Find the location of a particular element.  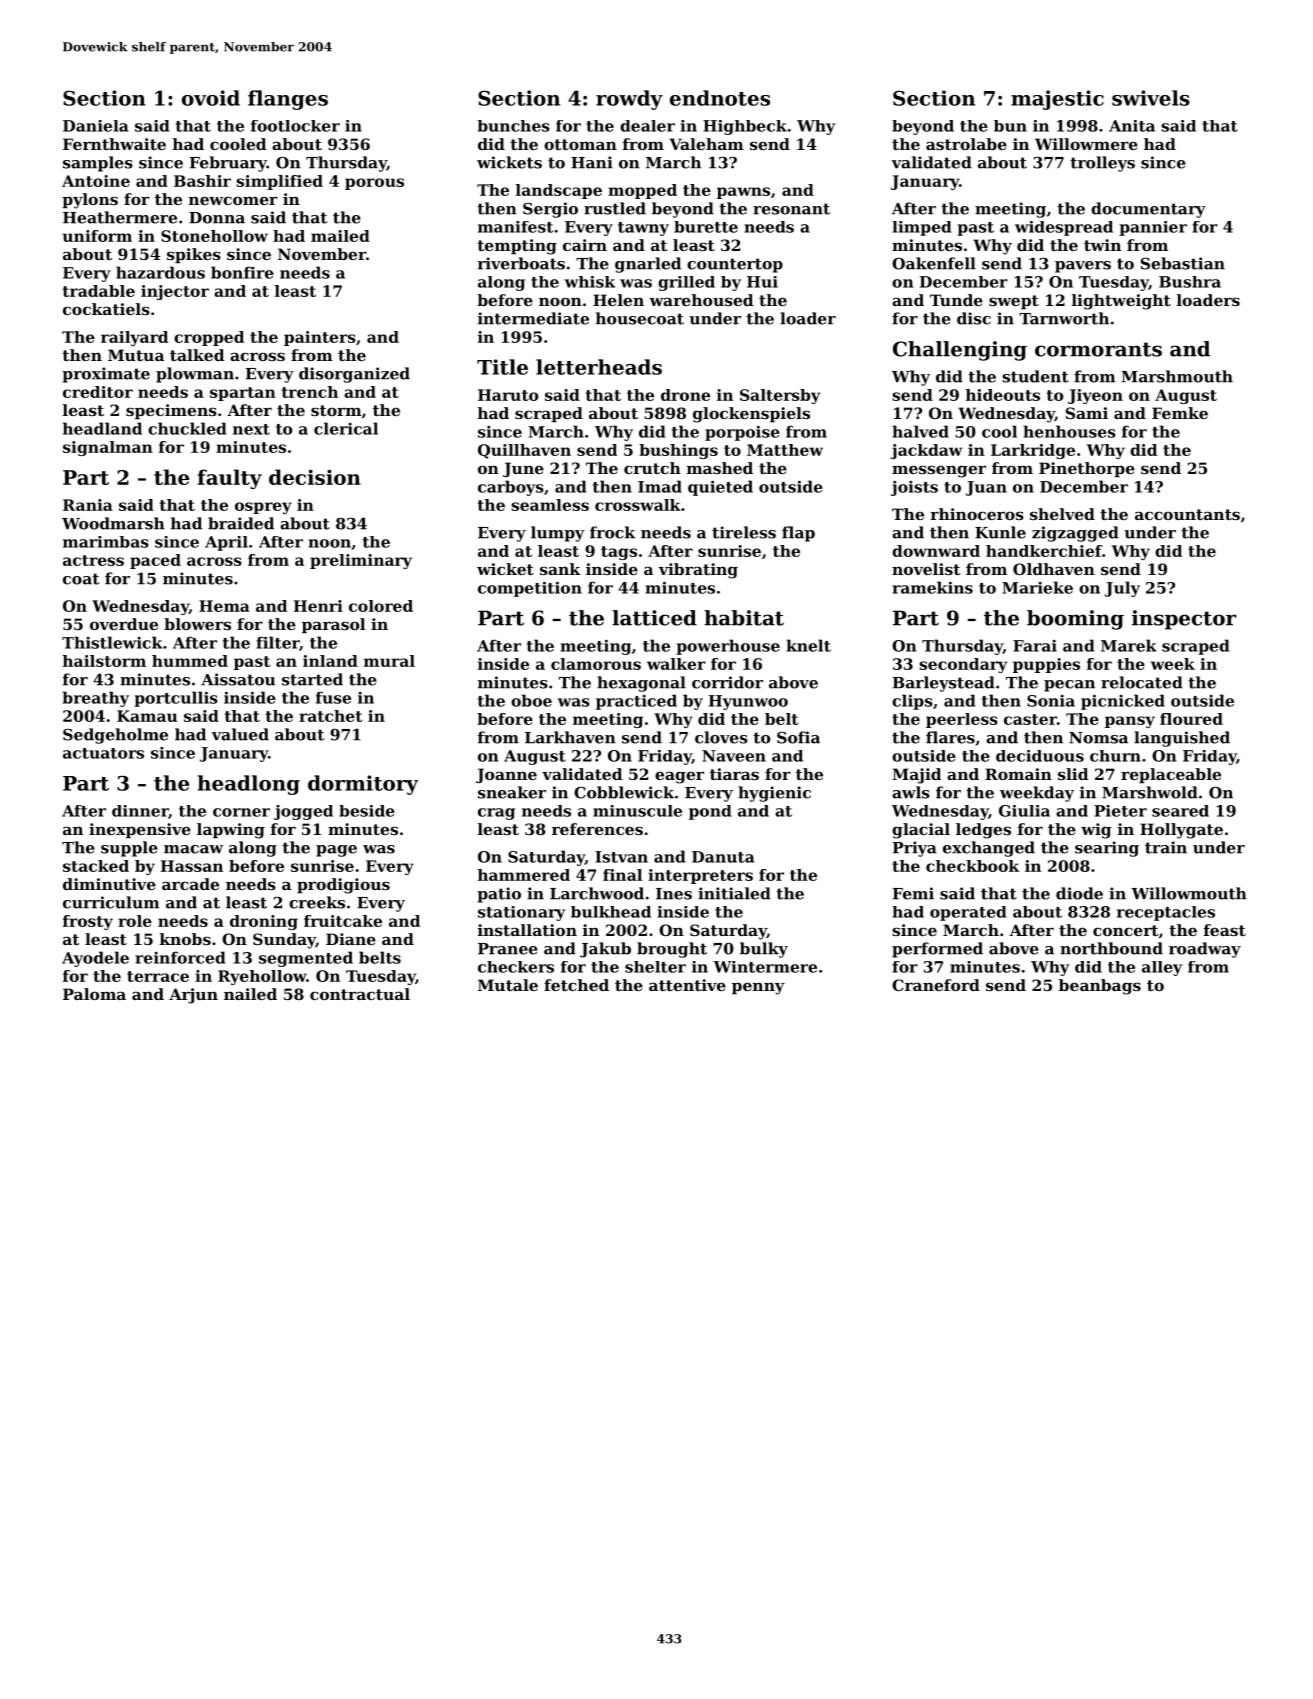

tawny is located at coordinates (643, 229).
